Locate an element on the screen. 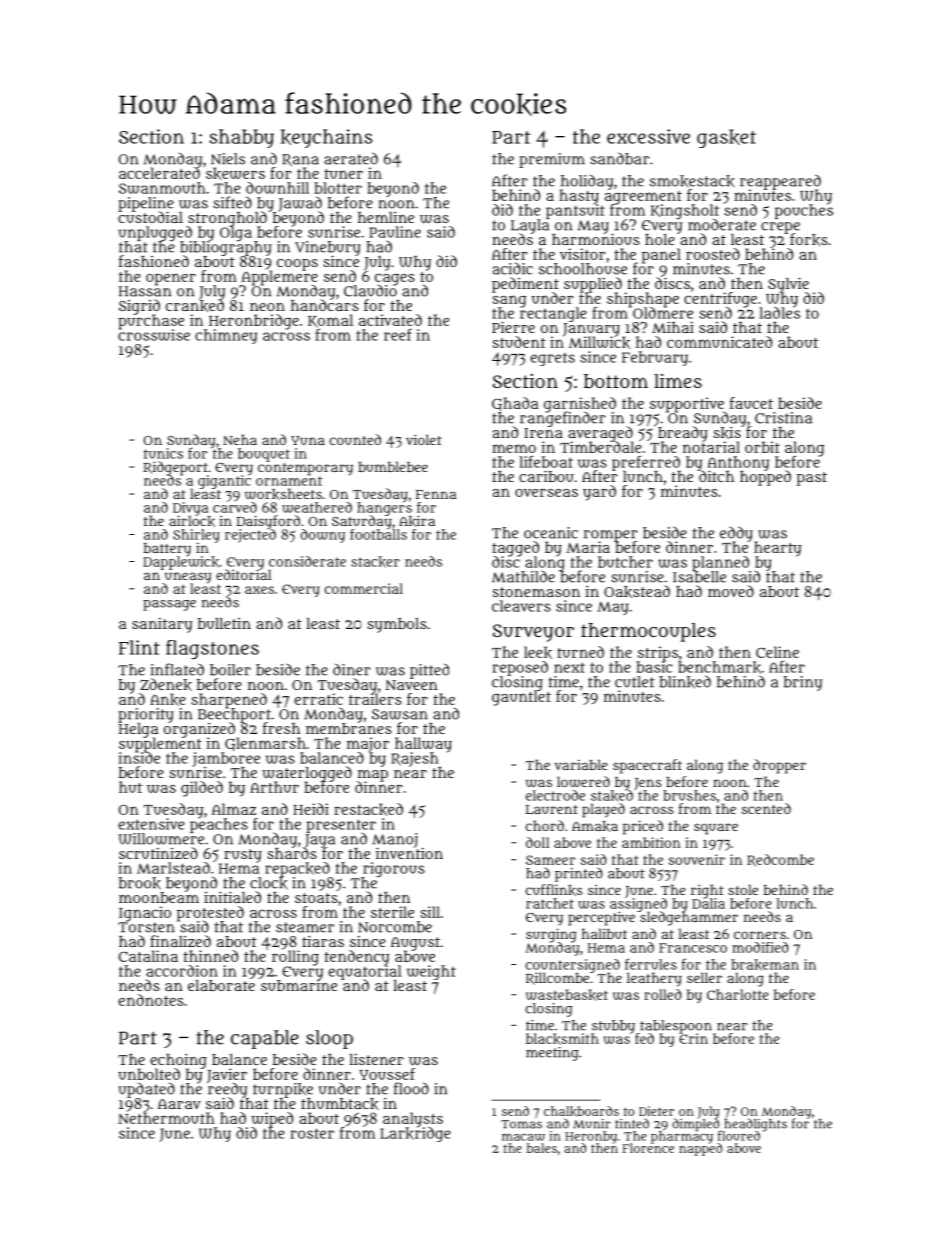 This screenshot has width=952, height=1233. premium is located at coordinates (552, 160).
